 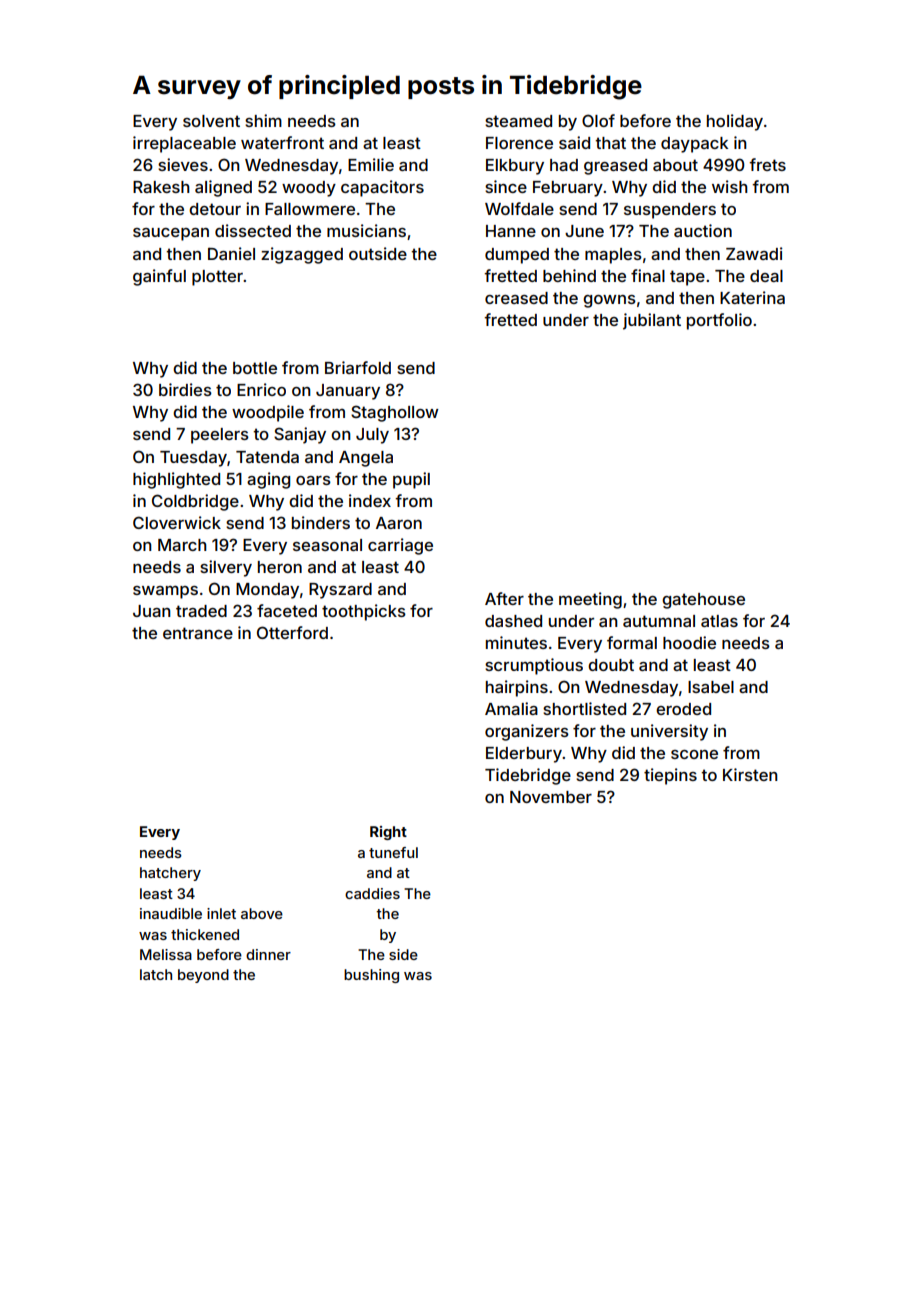 I want to click on caddies, so click(x=372, y=893).
